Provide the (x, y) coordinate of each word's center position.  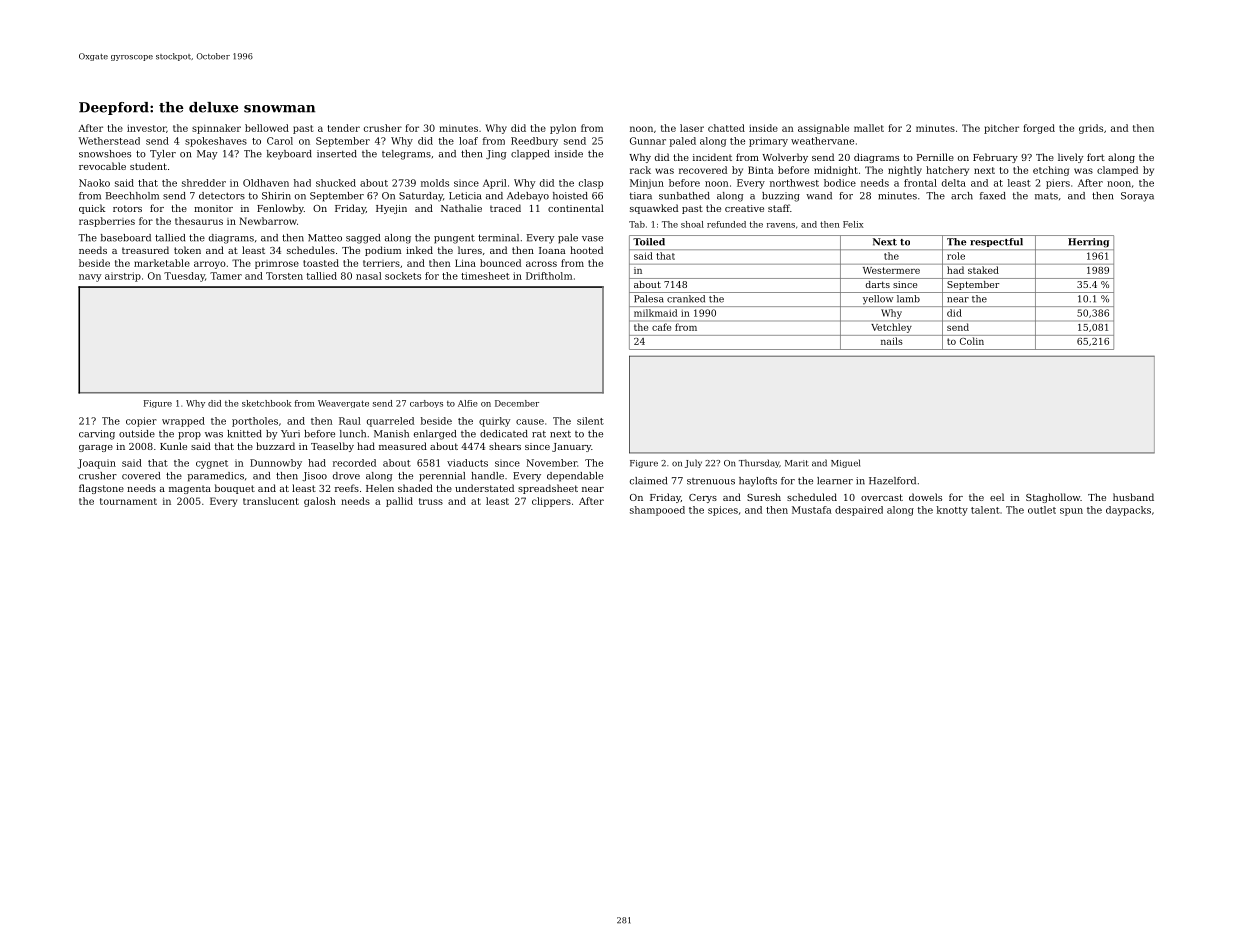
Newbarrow (268, 221)
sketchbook (266, 403)
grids (1091, 129)
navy (90, 278)
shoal (692, 224)
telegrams (406, 155)
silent (590, 421)
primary (768, 142)
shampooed (657, 511)
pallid (399, 502)
